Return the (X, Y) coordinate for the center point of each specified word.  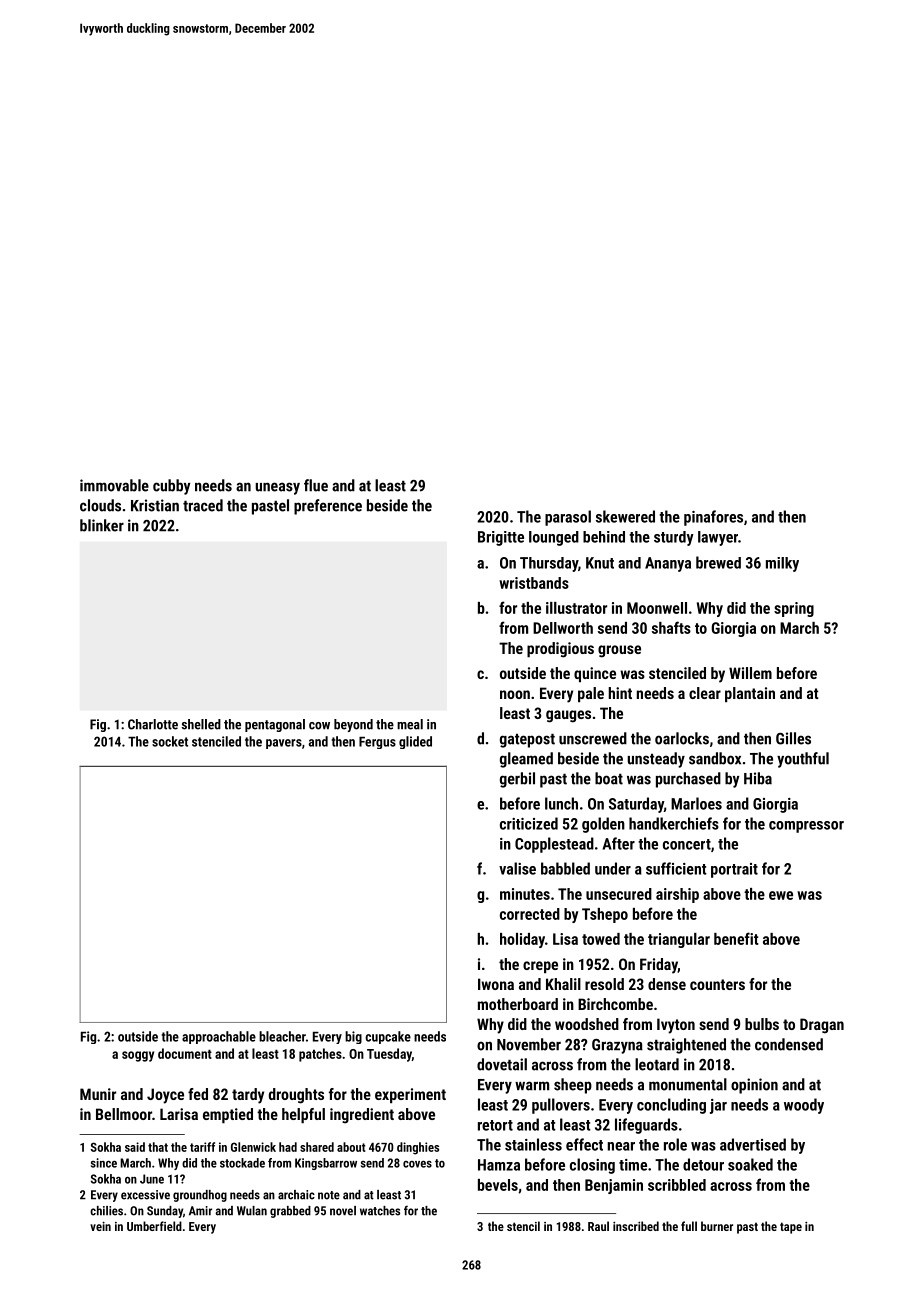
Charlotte (153, 724)
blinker (102, 525)
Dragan (822, 1026)
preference (328, 507)
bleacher (282, 1036)
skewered (625, 516)
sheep (573, 1086)
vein (100, 1226)
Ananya (668, 564)
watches (380, 1211)
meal (410, 724)
